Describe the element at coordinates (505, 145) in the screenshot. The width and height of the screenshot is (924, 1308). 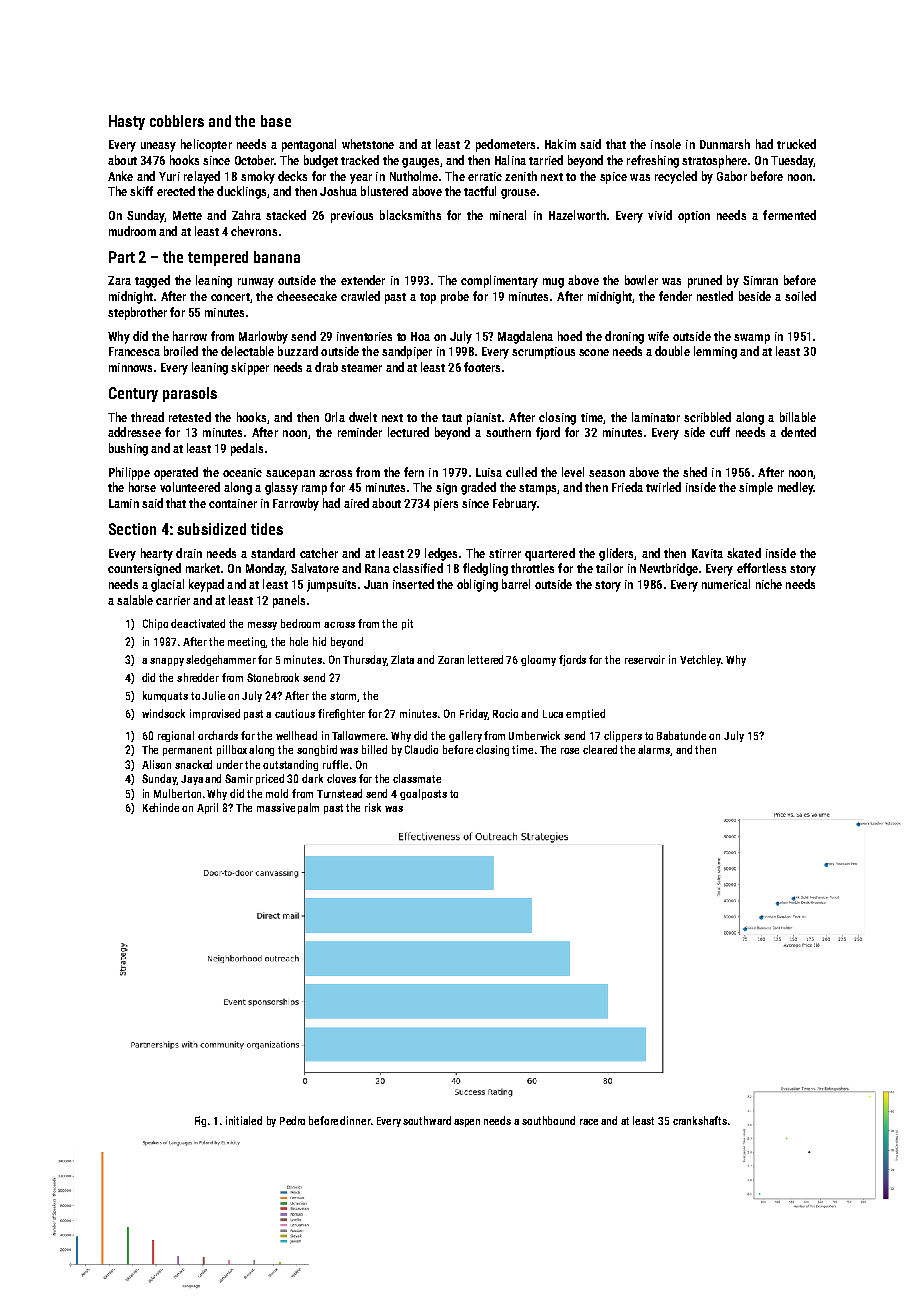
I see `pedometers` at that location.
